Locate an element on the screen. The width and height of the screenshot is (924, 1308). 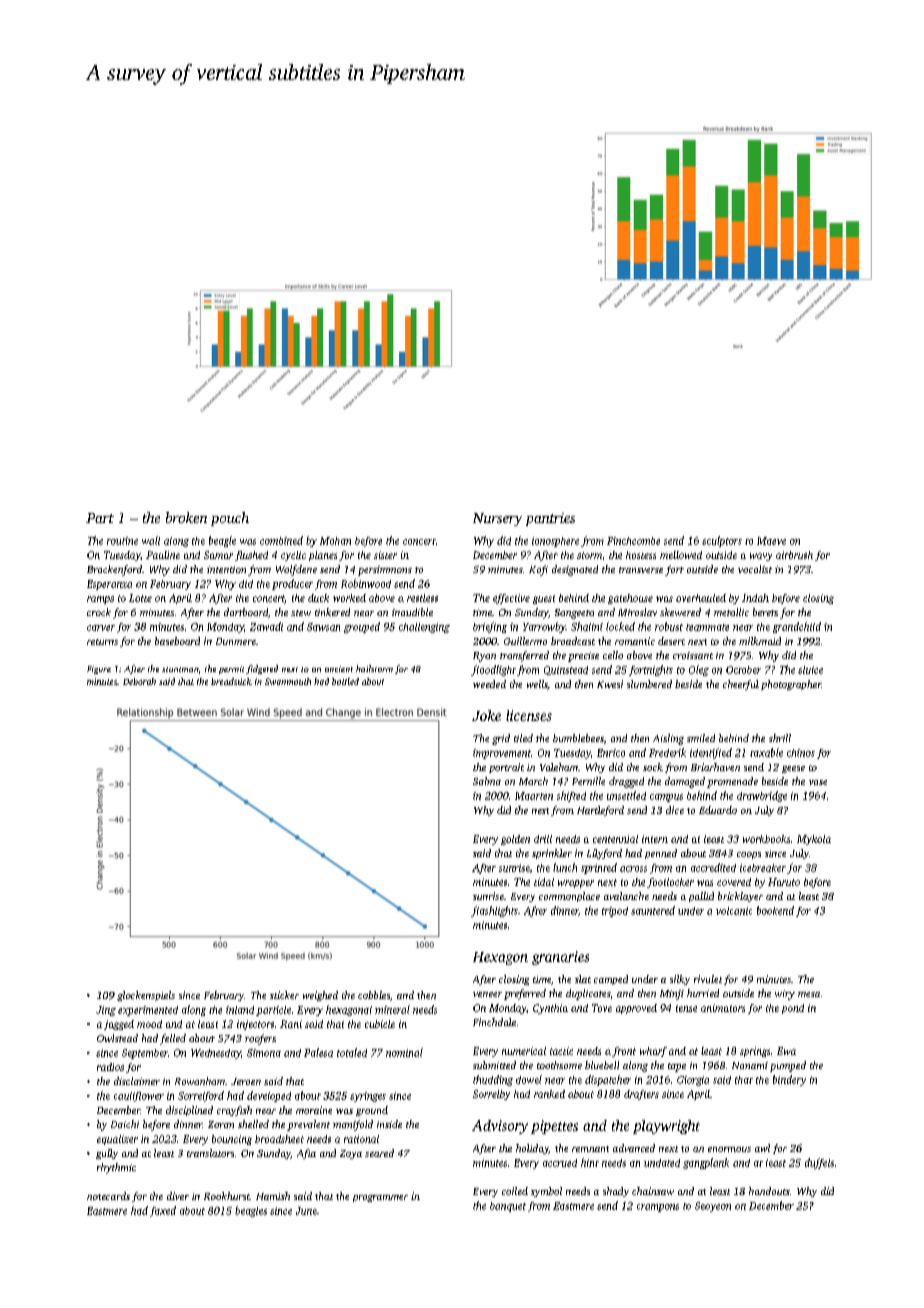
sculptors is located at coordinates (722, 541).
